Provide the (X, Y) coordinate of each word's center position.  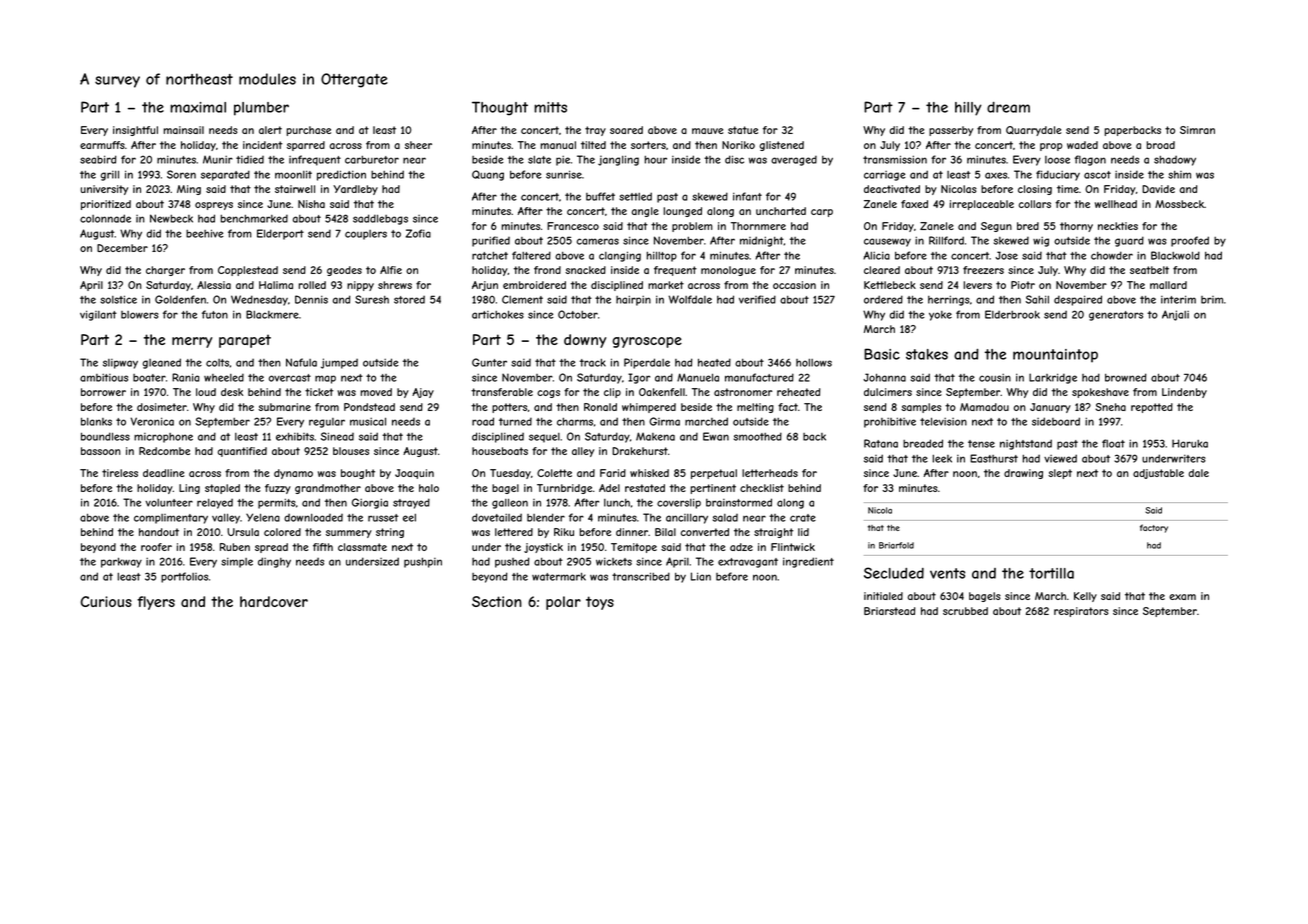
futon (215, 314)
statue (743, 130)
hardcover (274, 601)
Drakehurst (640, 451)
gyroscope (647, 342)
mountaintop (1055, 356)
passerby (951, 131)
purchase (309, 131)
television (943, 421)
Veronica (152, 421)
